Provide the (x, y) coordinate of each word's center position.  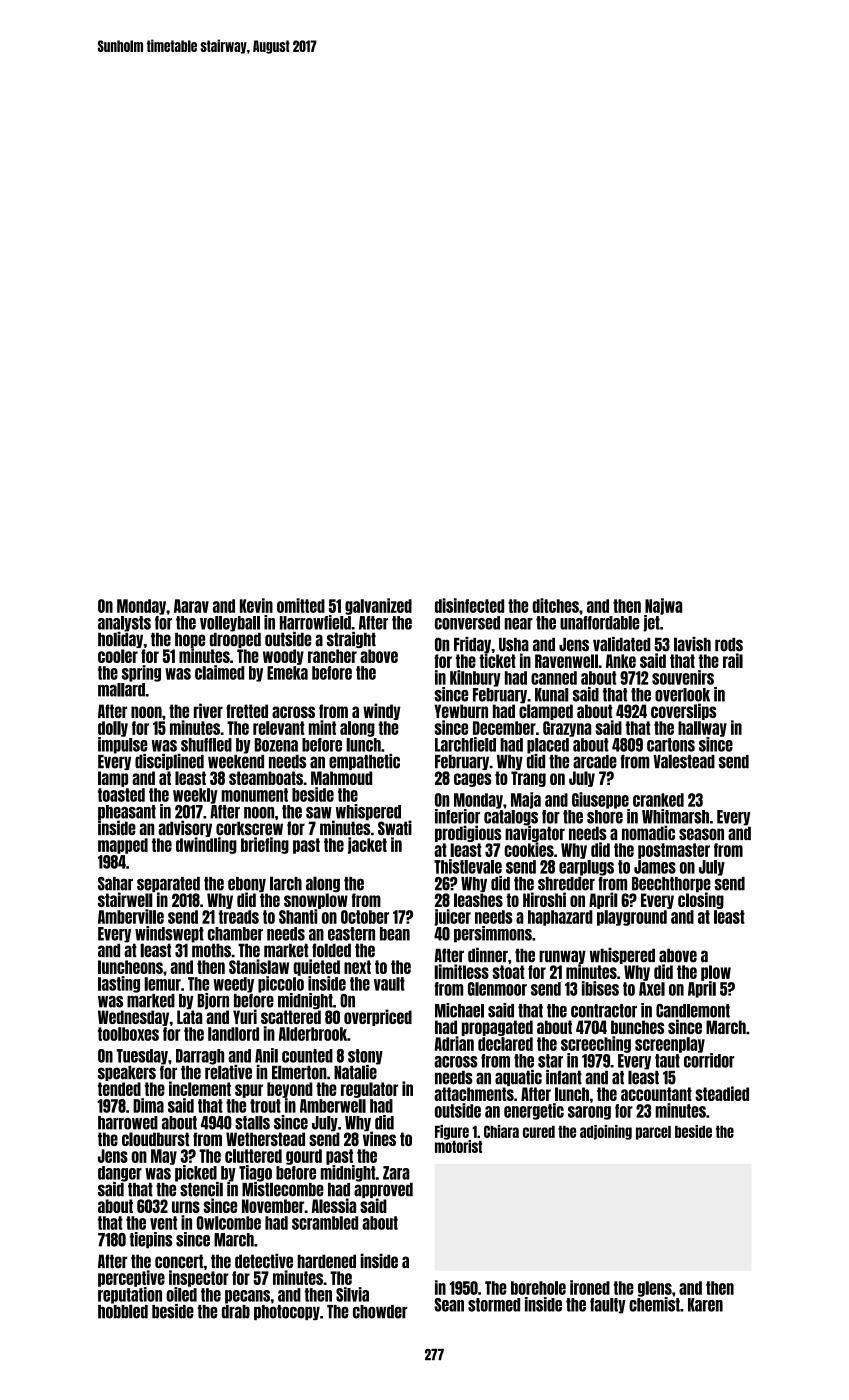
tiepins (151, 1240)
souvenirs (683, 677)
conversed (467, 623)
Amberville (131, 916)
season (701, 834)
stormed (494, 1305)
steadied (722, 1093)
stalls (252, 1123)
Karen (705, 1305)
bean (395, 934)
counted (307, 1056)
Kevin (256, 605)
